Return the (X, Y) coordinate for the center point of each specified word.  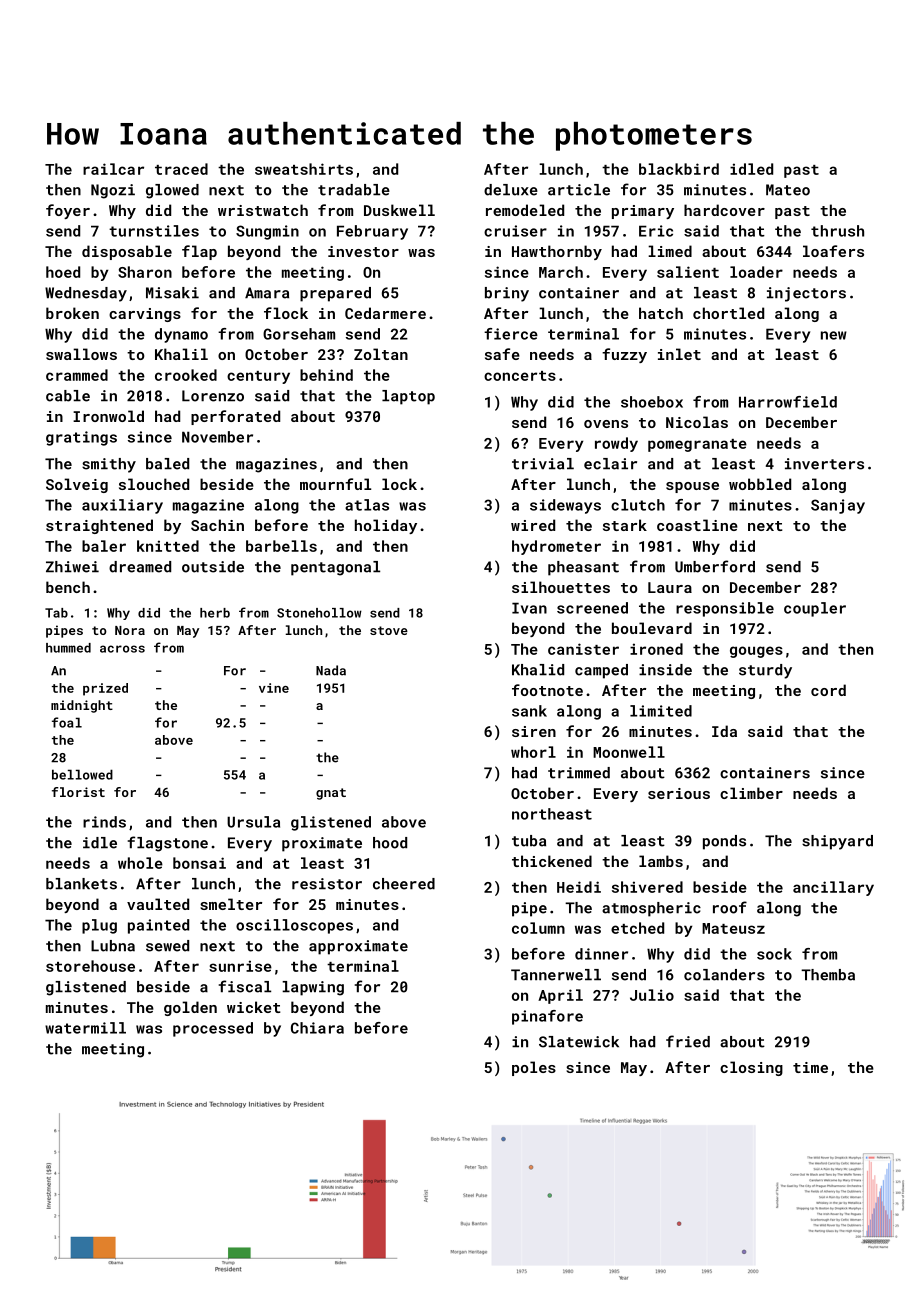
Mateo (788, 190)
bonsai (199, 863)
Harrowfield (788, 402)
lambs (661, 861)
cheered (404, 884)
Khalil (181, 354)
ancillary (833, 888)
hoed (63, 272)
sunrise (240, 966)
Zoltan (381, 354)
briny (507, 294)
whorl (533, 752)
